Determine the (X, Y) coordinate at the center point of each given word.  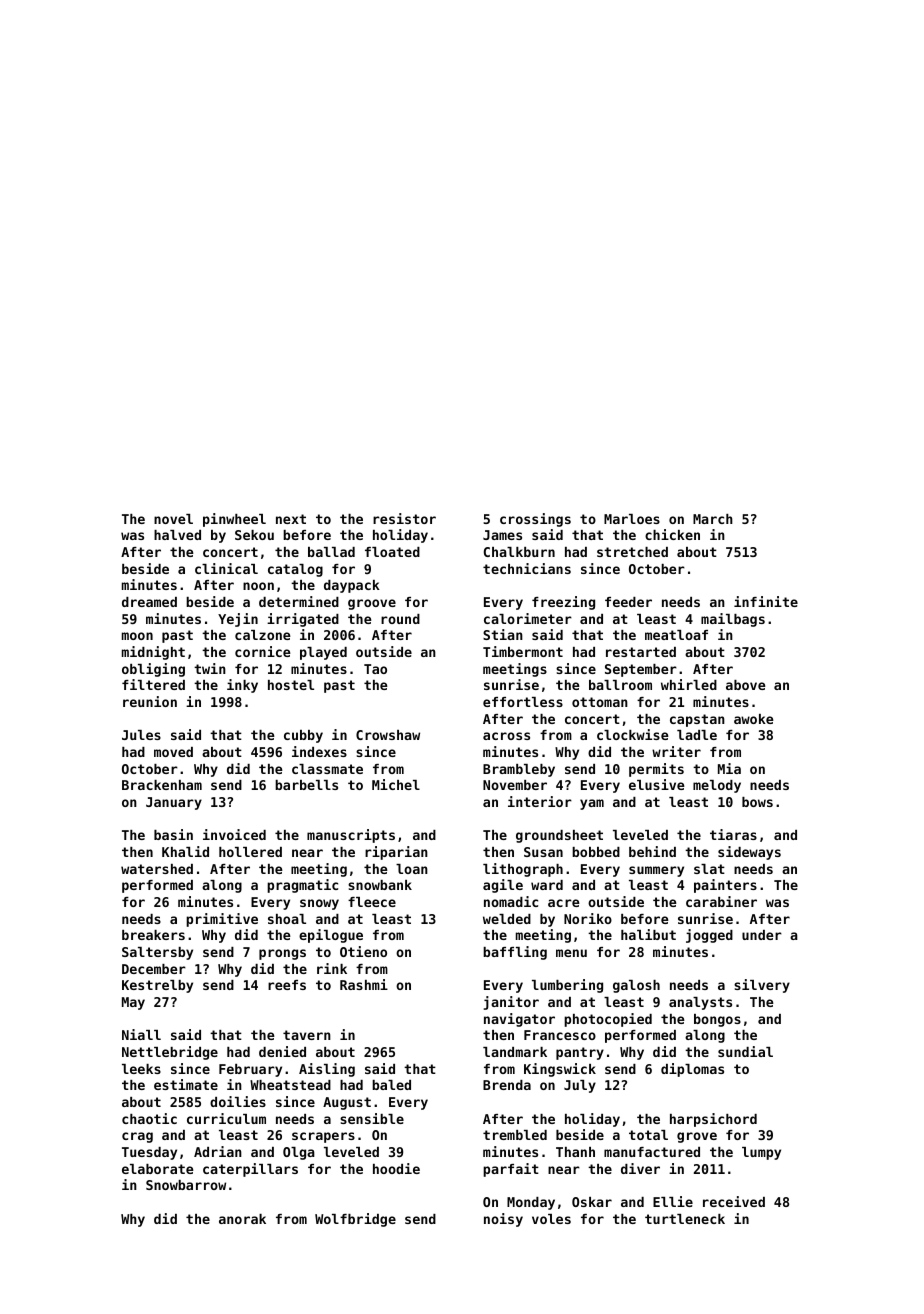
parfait (511, 1170)
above (746, 685)
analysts (700, 1003)
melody (717, 786)
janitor (511, 1003)
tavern (307, 1035)
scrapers (323, 1137)
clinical (226, 568)
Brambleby (519, 770)
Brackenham (162, 785)
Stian (503, 634)
